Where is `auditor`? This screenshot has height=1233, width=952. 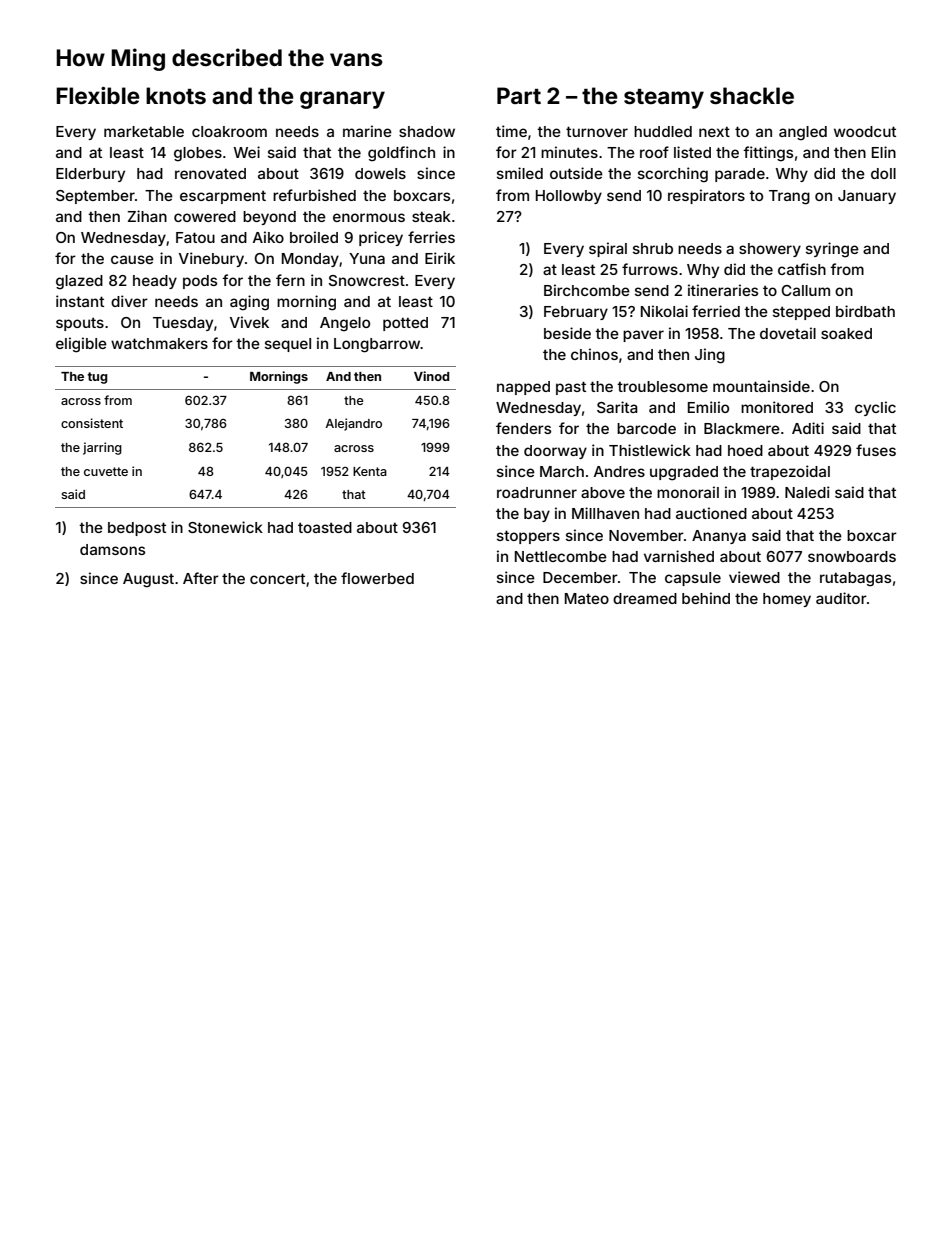 auditor is located at coordinates (841, 598).
